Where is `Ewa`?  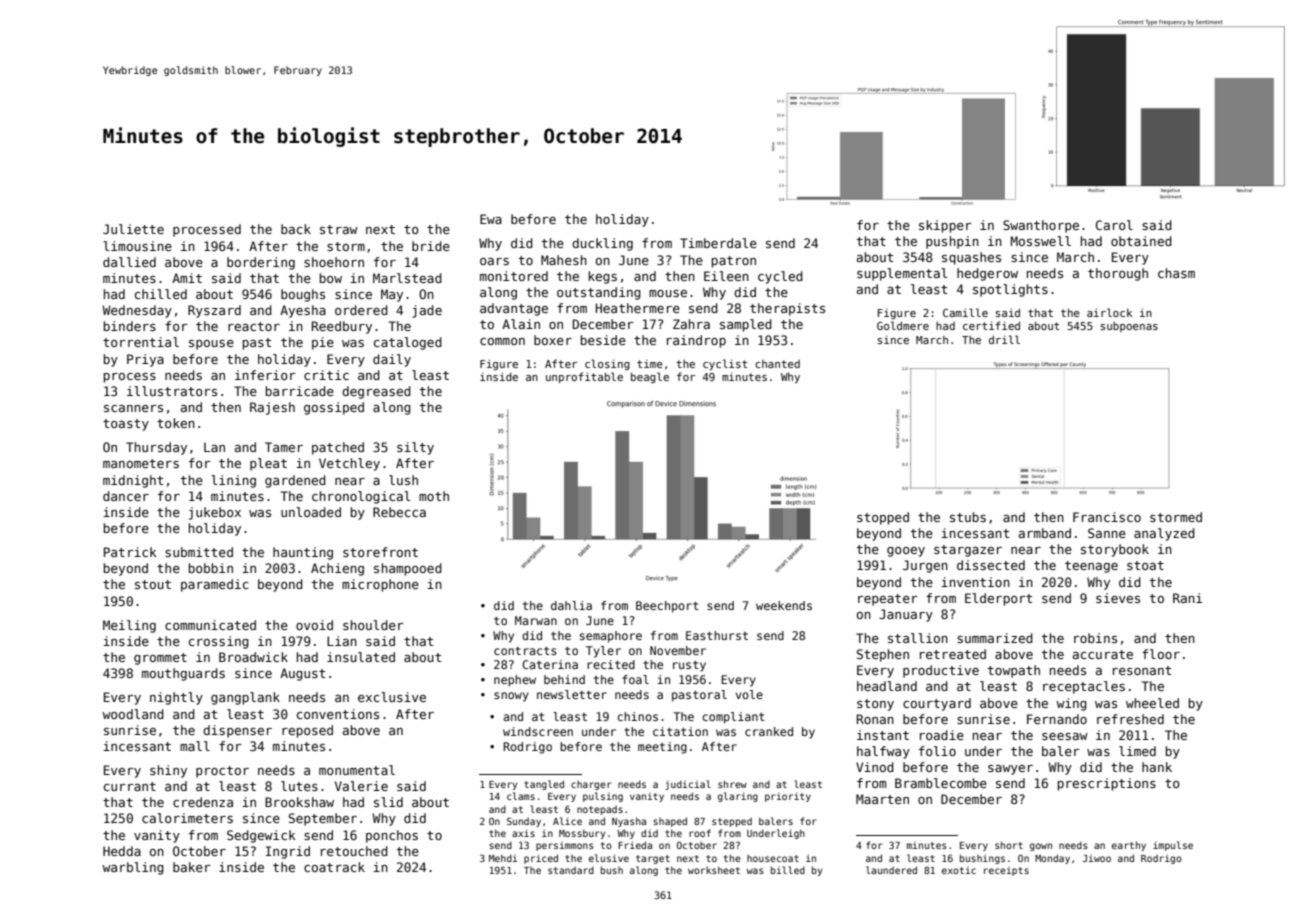
Ewa is located at coordinates (491, 219).
